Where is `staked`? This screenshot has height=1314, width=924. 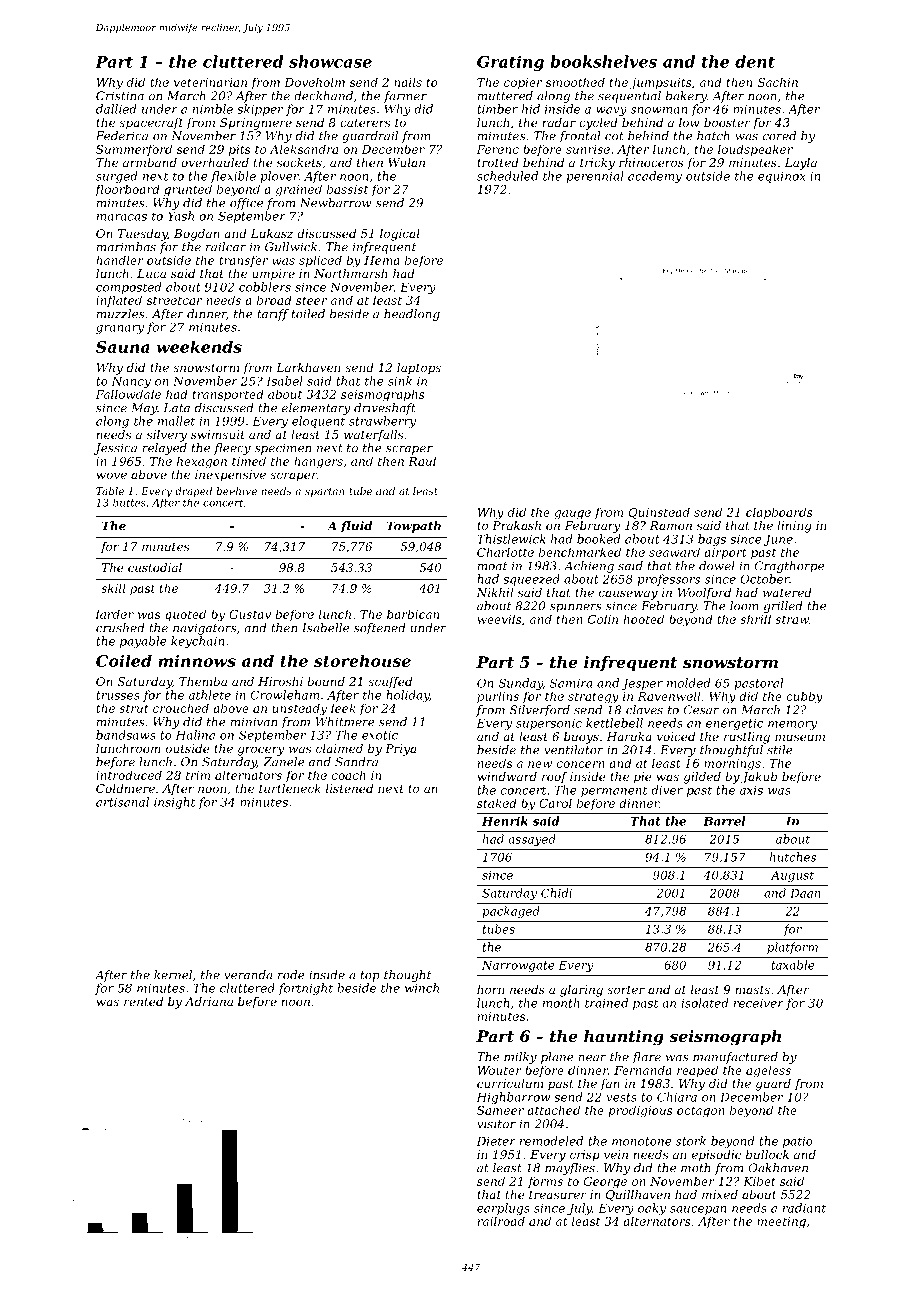
staked is located at coordinates (497, 803).
